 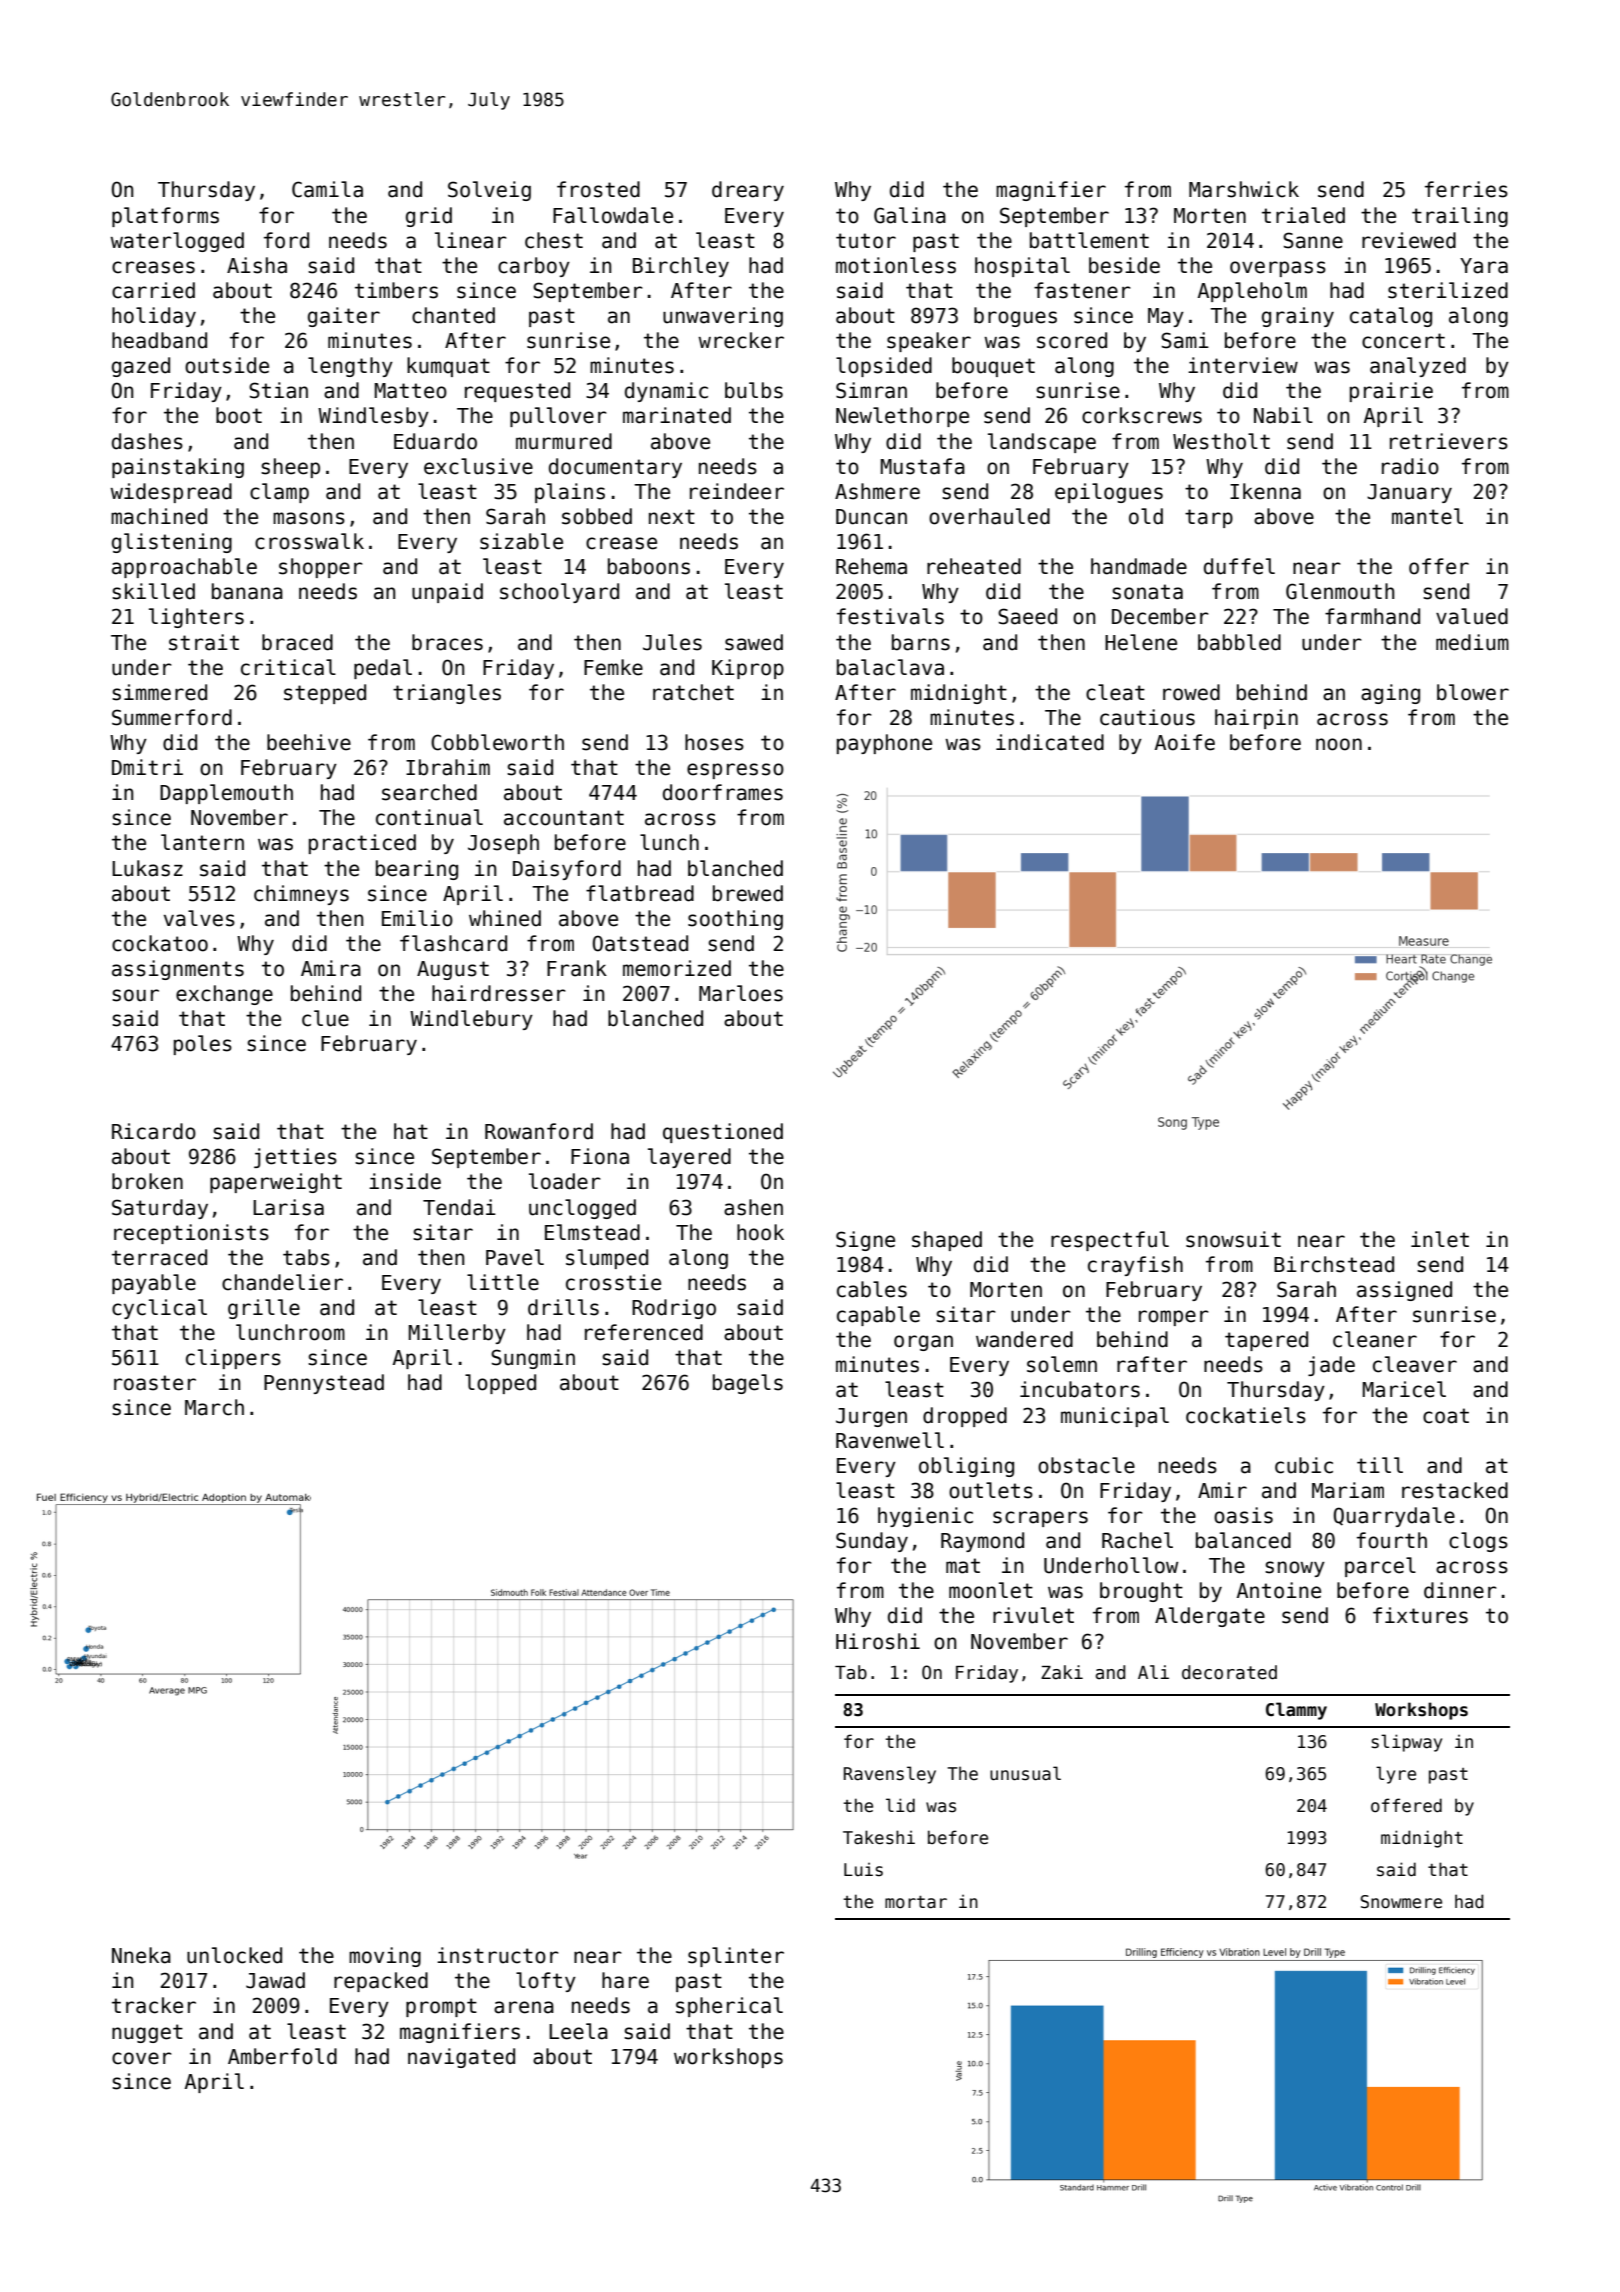 What do you see at coordinates (1449, 441) in the page?
I see `retrievers` at bounding box center [1449, 441].
